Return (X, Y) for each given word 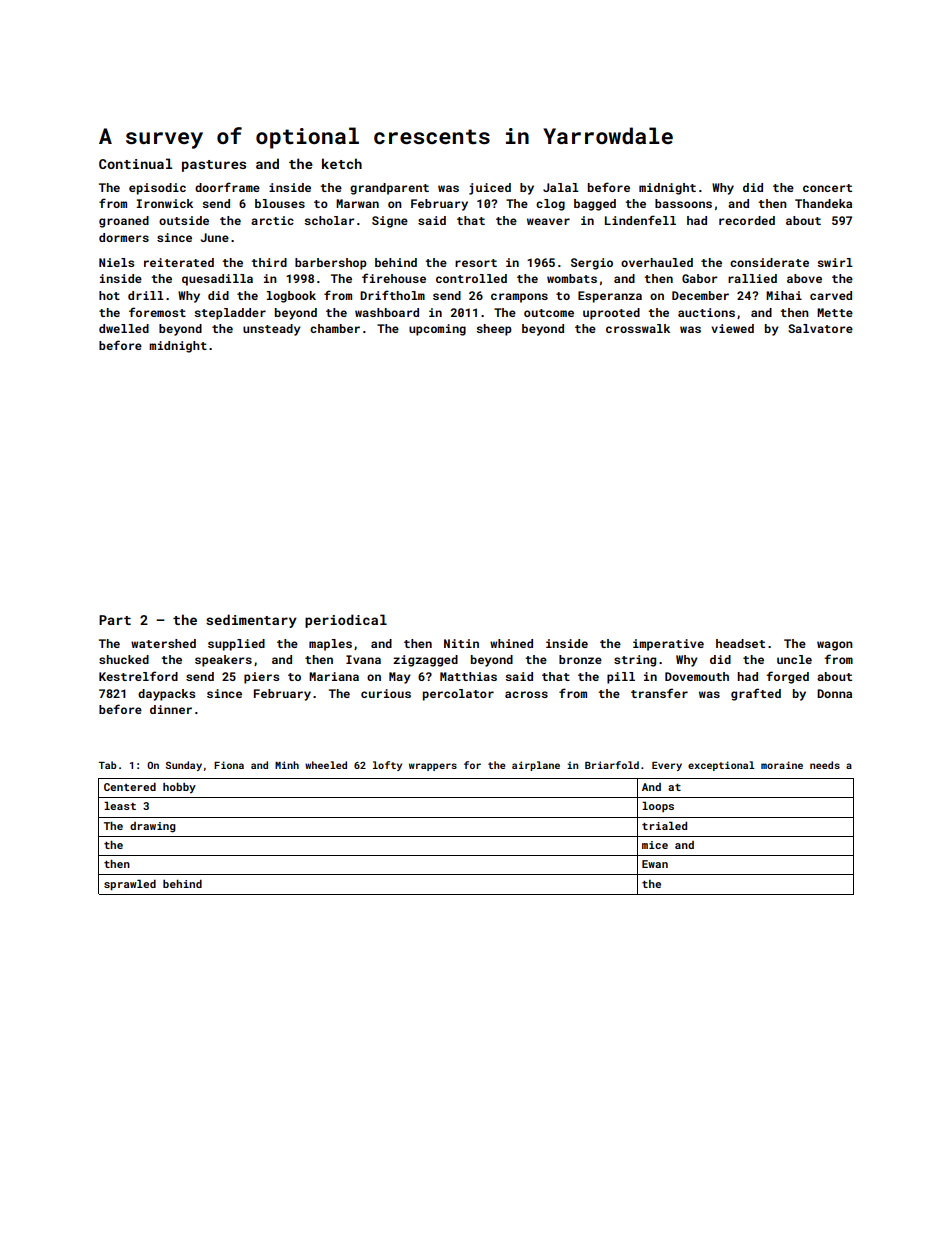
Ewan (655, 864)
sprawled (130, 884)
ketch (342, 163)
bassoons (683, 203)
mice (655, 845)
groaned (124, 222)
